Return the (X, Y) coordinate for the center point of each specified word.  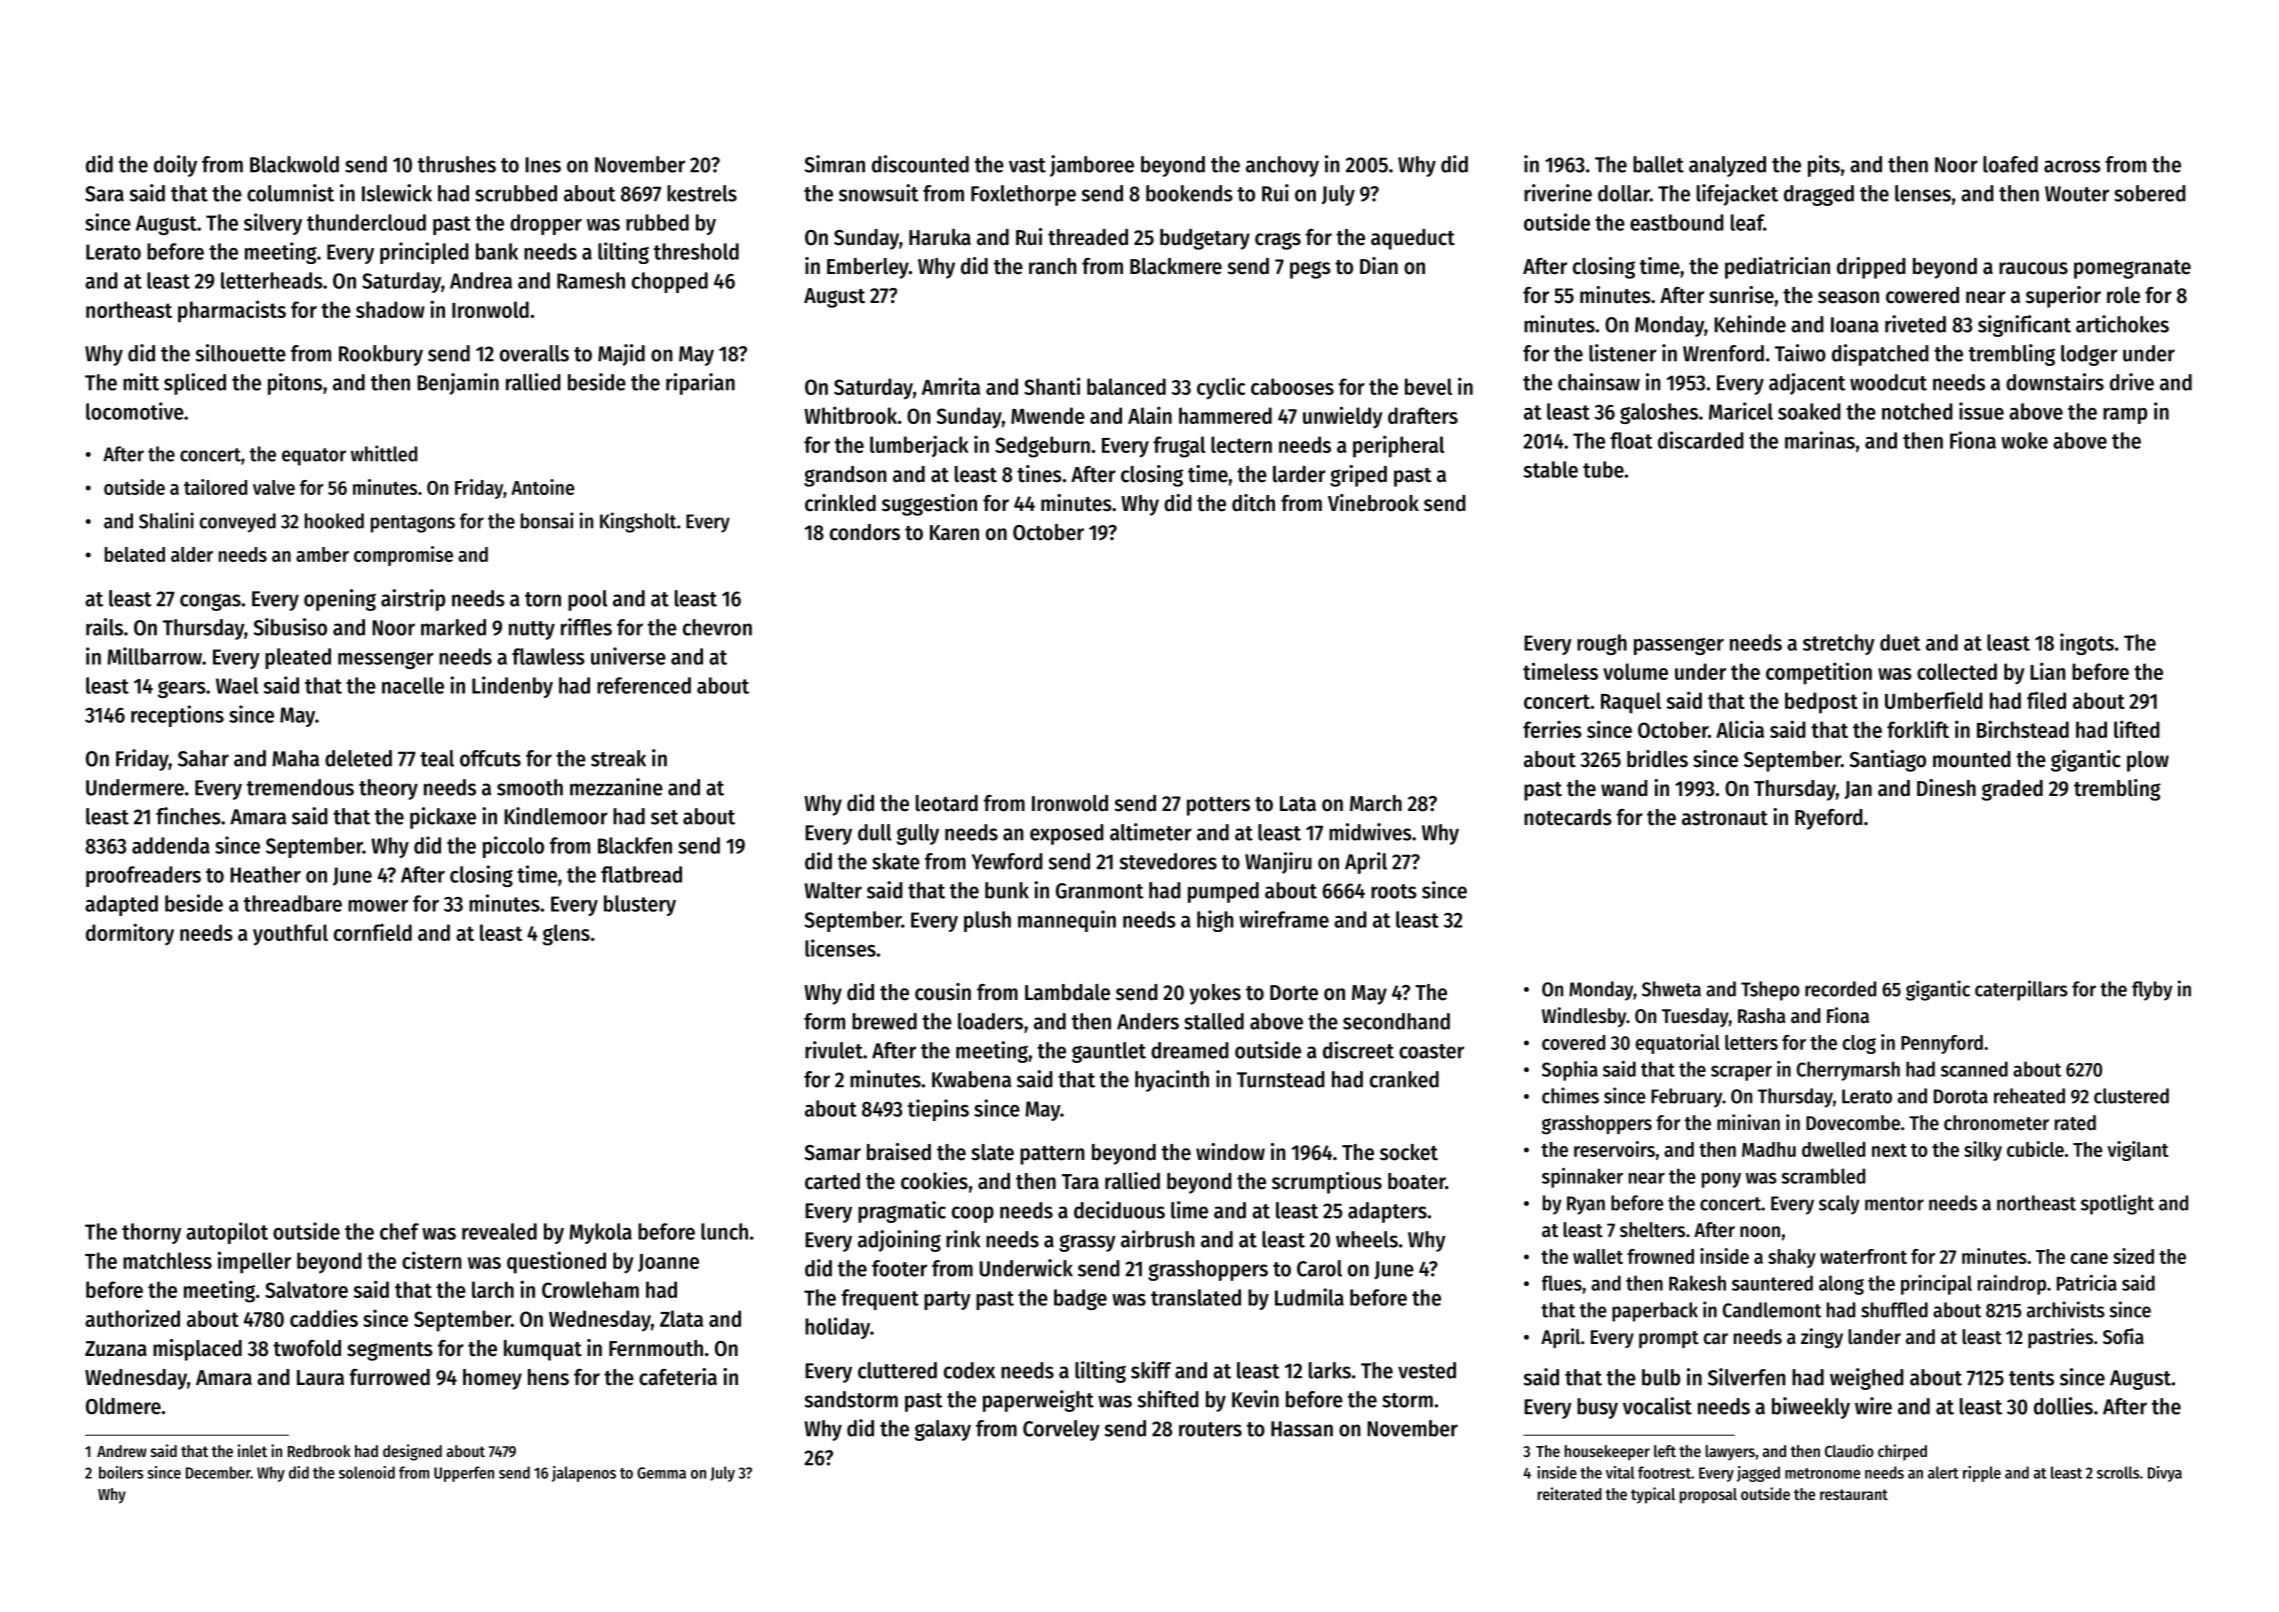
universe (628, 656)
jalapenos (584, 1474)
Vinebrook (1373, 503)
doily (175, 166)
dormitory (130, 934)
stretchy (1839, 644)
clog (1859, 1044)
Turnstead (1281, 1079)
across (2072, 166)
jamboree (1092, 166)
